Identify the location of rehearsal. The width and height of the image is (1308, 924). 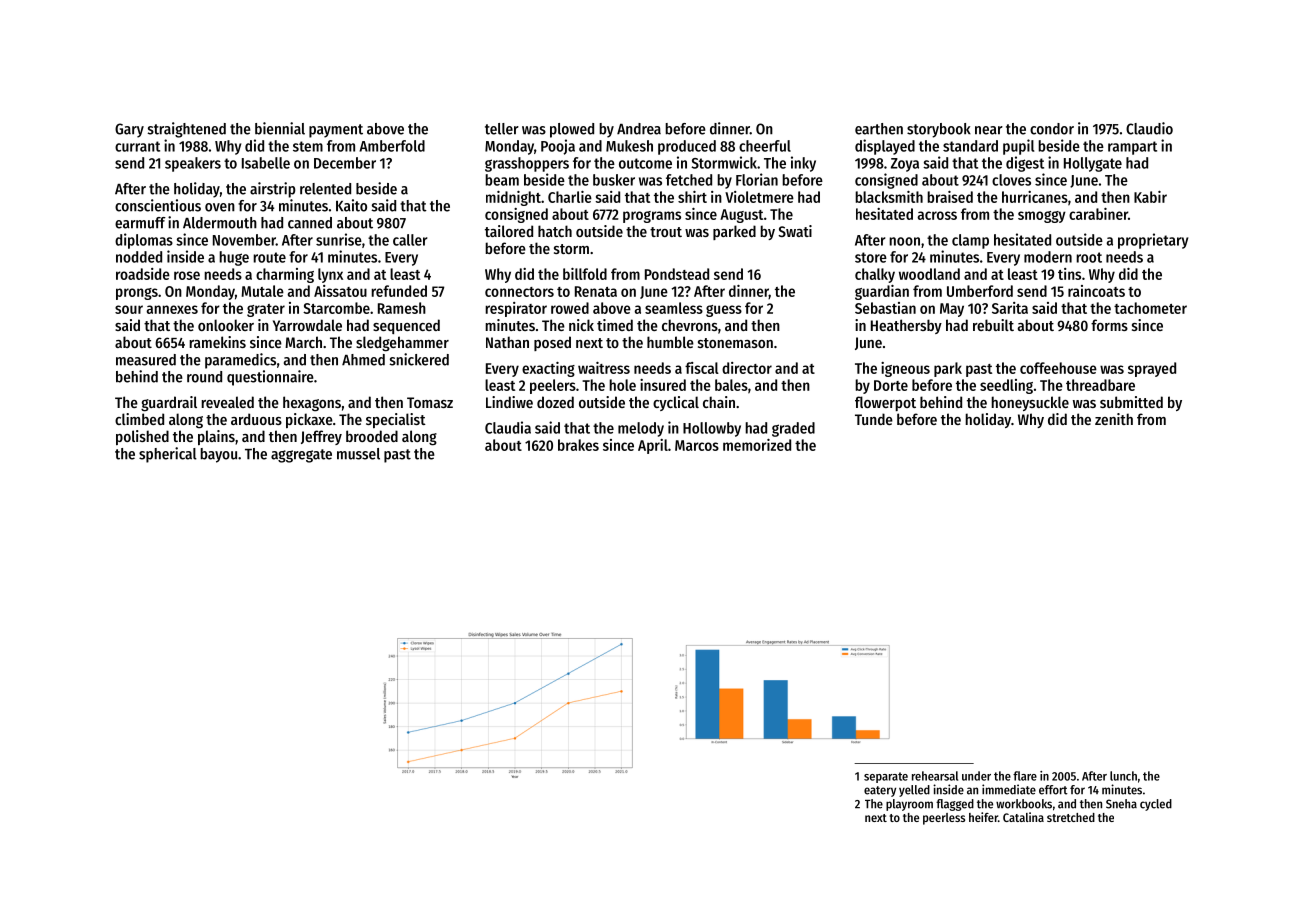
(935, 776).
